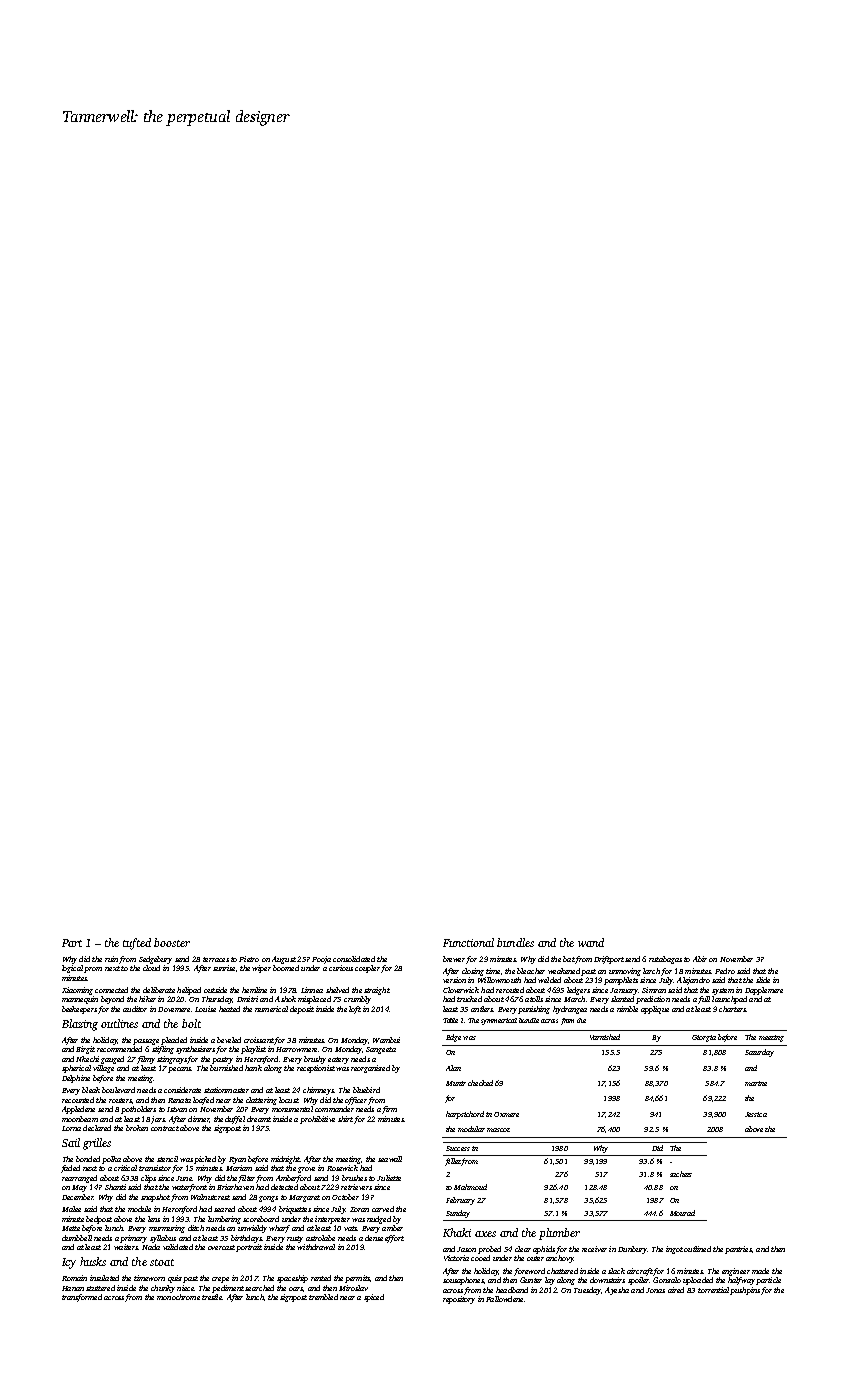 The height and width of the image is (1400, 849). What do you see at coordinates (284, 1187) in the image?
I see `detected` at bounding box center [284, 1187].
